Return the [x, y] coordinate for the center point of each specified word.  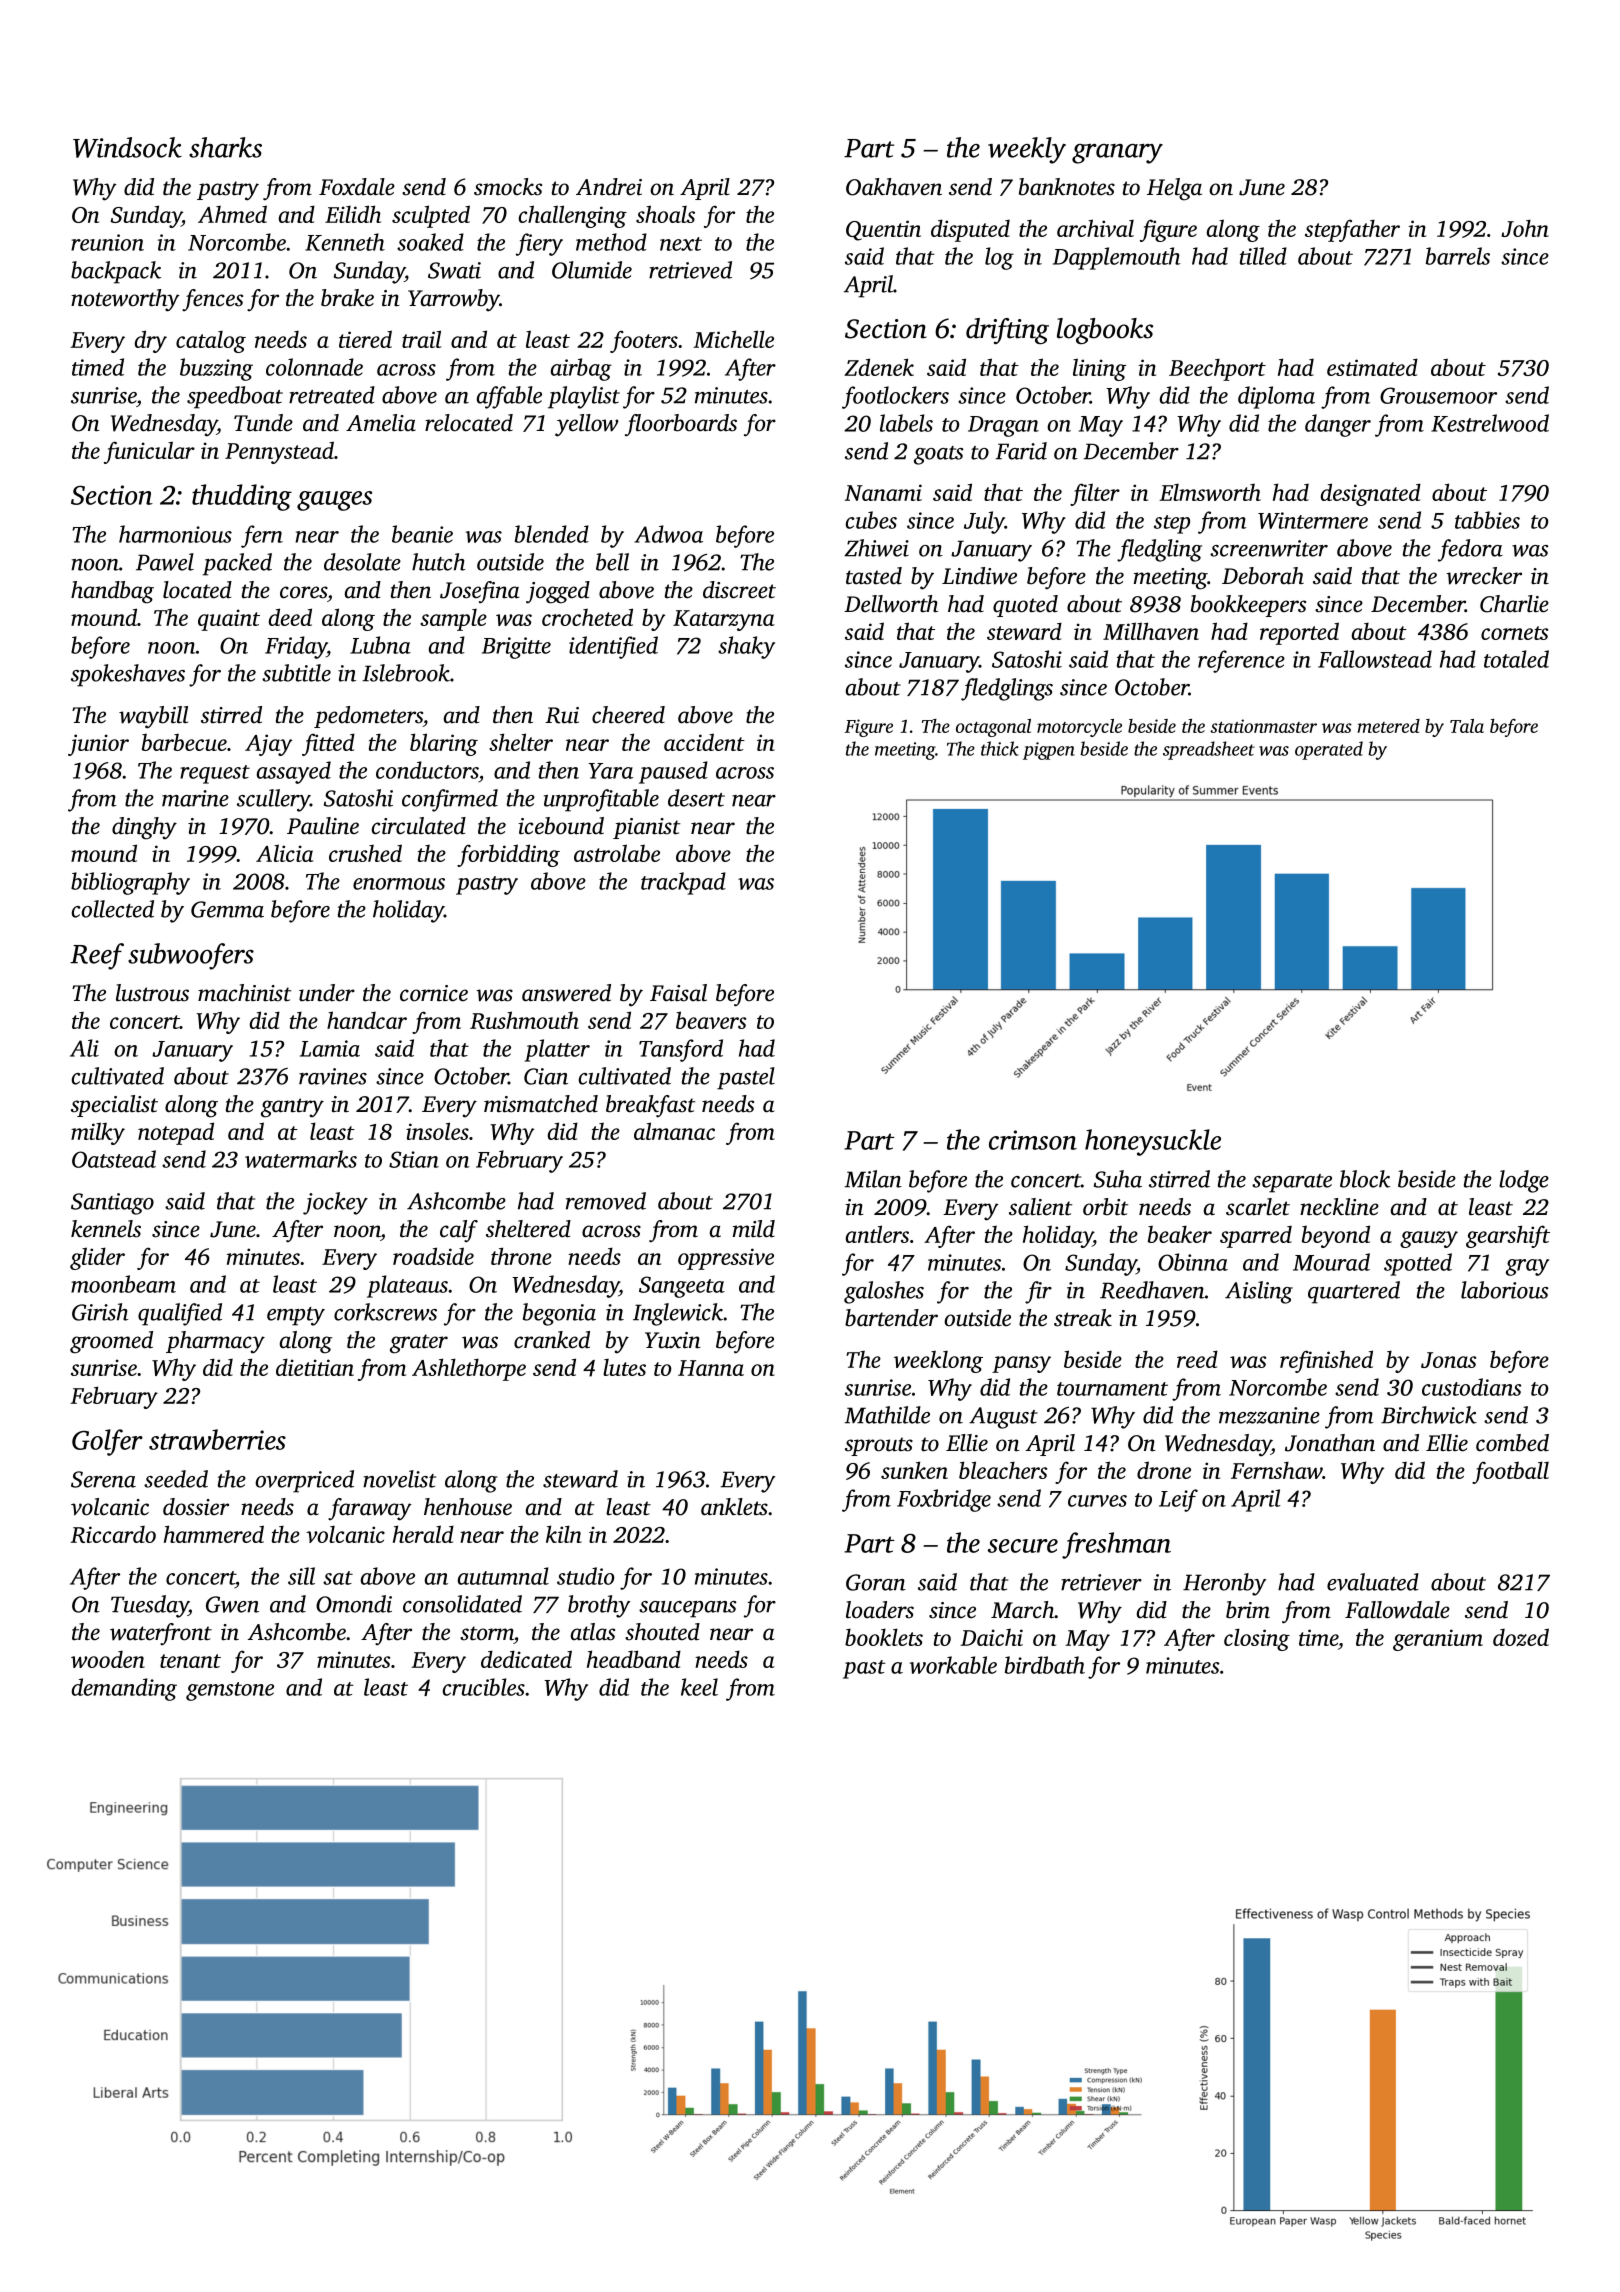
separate [1292, 1183]
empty [296, 1316]
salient [1040, 1207]
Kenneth [345, 242]
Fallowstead [1375, 659]
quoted [1025, 606]
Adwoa [669, 534]
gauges [334, 501]
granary [1117, 154]
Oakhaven [894, 187]
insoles [437, 1131]
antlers [877, 1234]
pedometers [368, 717]
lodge [1524, 1181]
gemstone [230, 1691]
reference [1241, 661]
